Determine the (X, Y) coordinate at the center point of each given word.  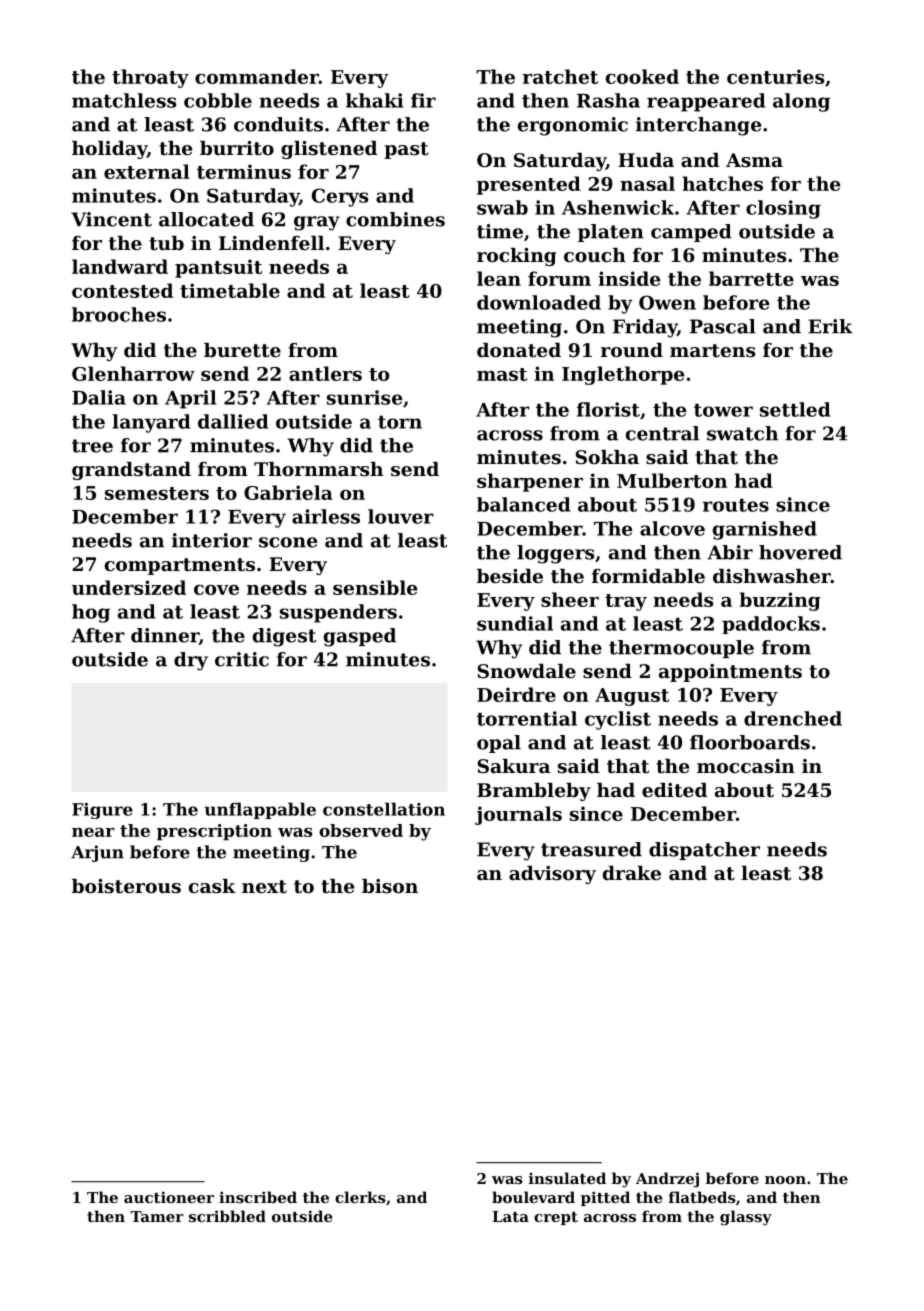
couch (595, 255)
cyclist (618, 720)
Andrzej (667, 1180)
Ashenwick (618, 207)
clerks (360, 1197)
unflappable (260, 810)
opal (499, 744)
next (264, 887)
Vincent (111, 219)
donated (519, 350)
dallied (233, 421)
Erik (830, 326)
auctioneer (169, 1197)
